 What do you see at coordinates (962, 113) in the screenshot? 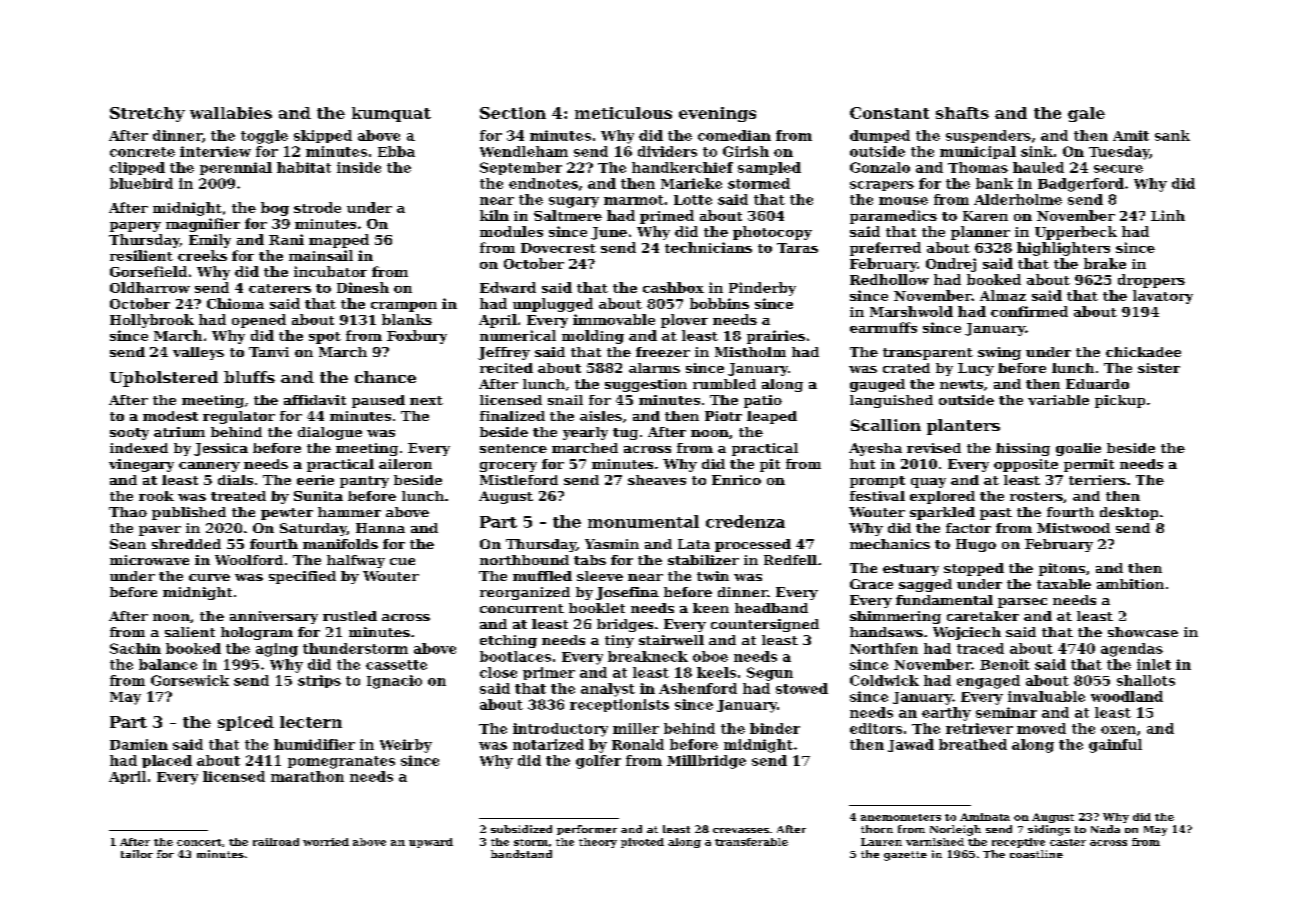
I see `shafts` at bounding box center [962, 113].
